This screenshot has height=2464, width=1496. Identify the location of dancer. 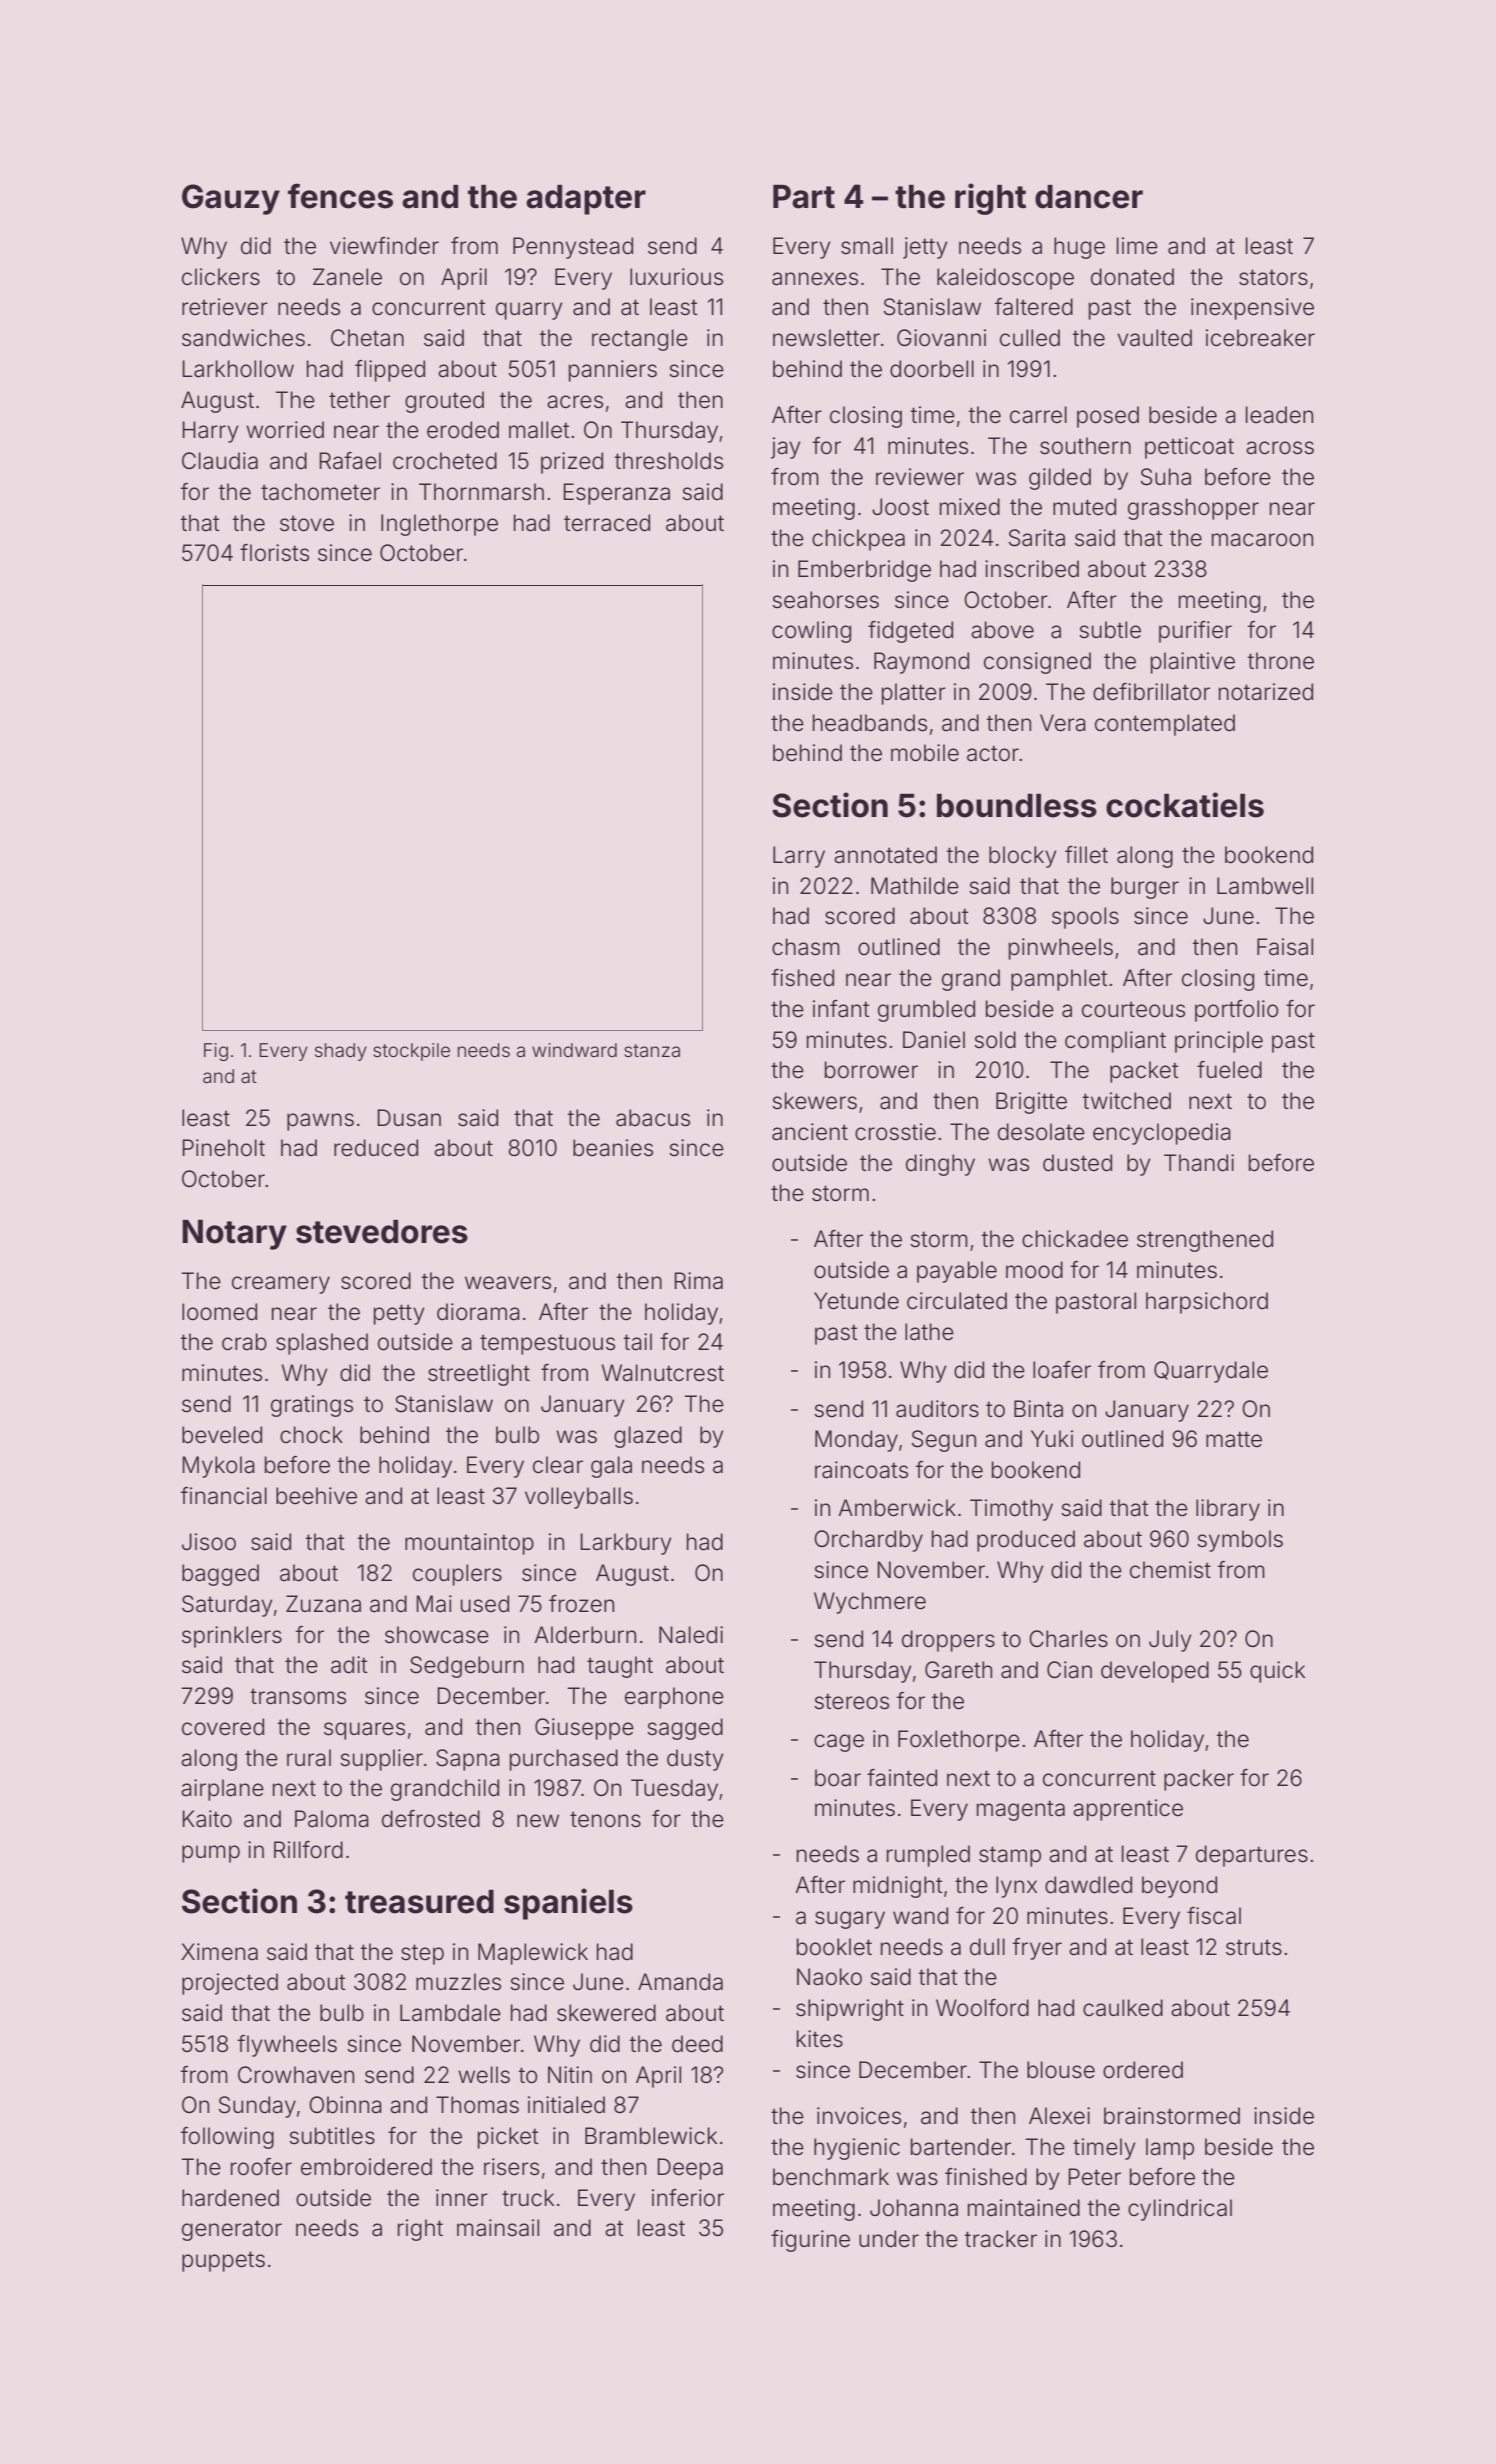
(1089, 197).
